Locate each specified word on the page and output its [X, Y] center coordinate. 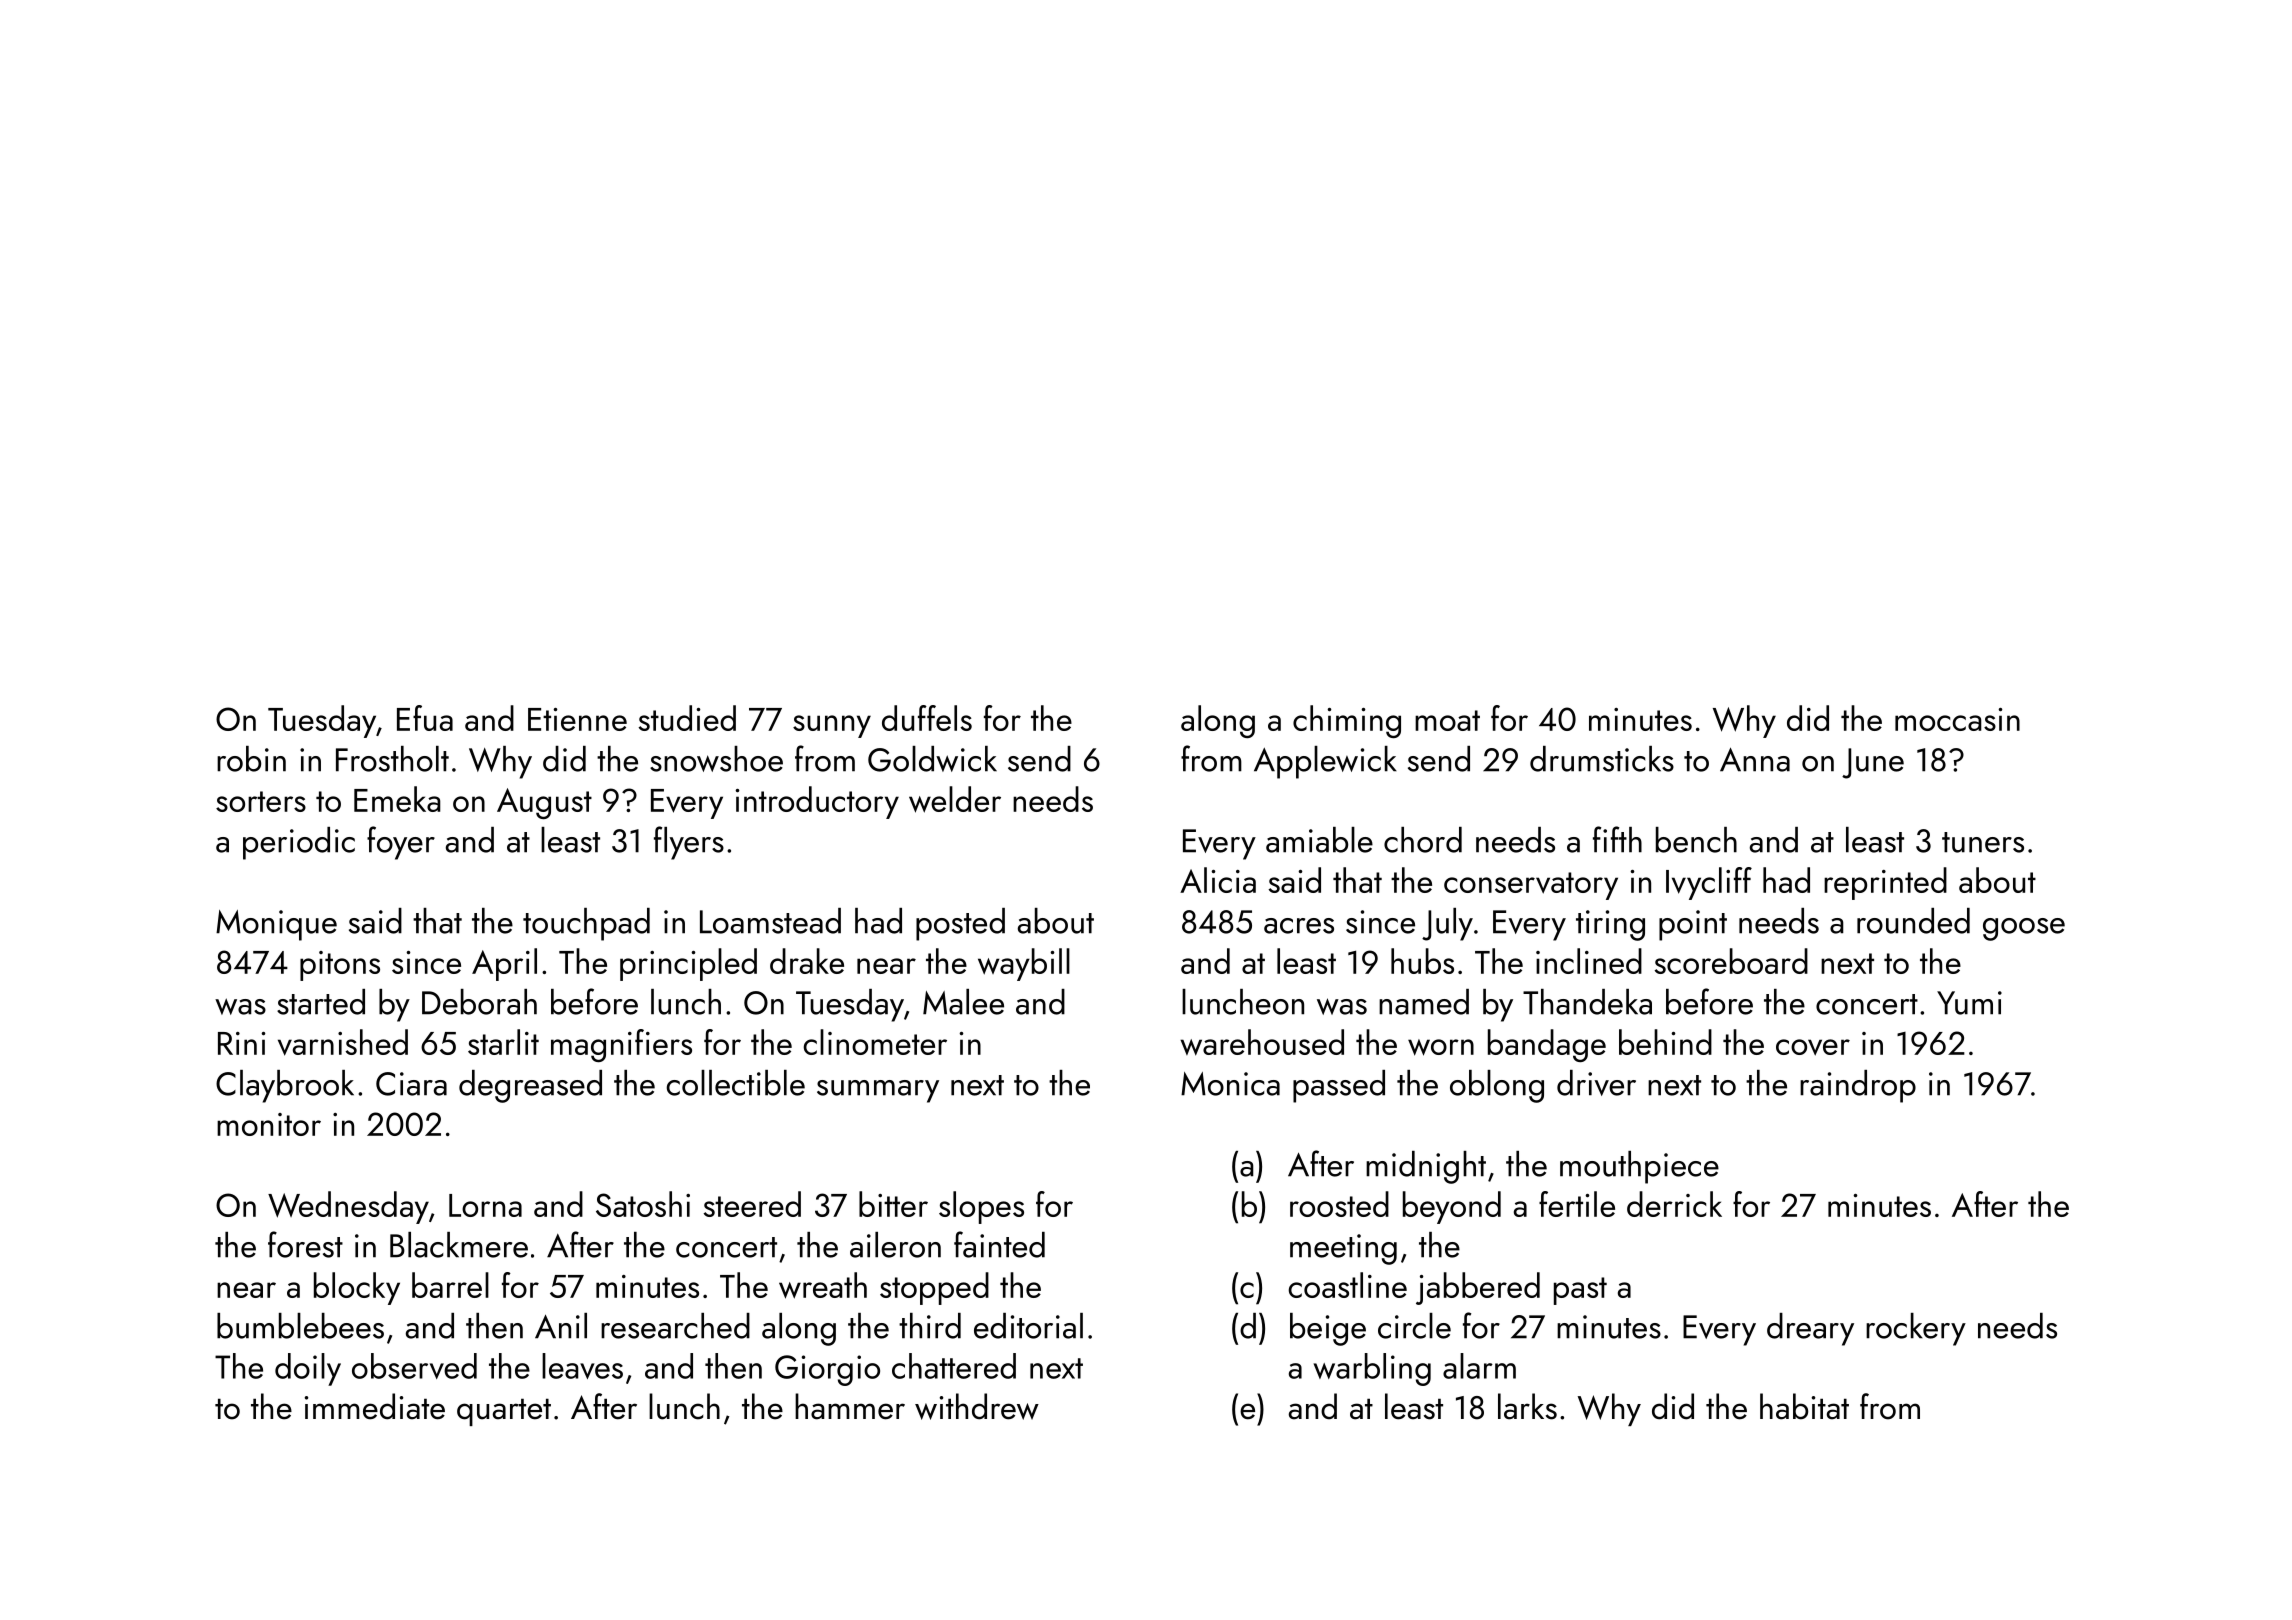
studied [687, 718]
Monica [1230, 1084]
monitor [269, 1124]
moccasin [1957, 719]
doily [308, 1369]
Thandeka [1587, 1002]
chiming [1347, 721]
